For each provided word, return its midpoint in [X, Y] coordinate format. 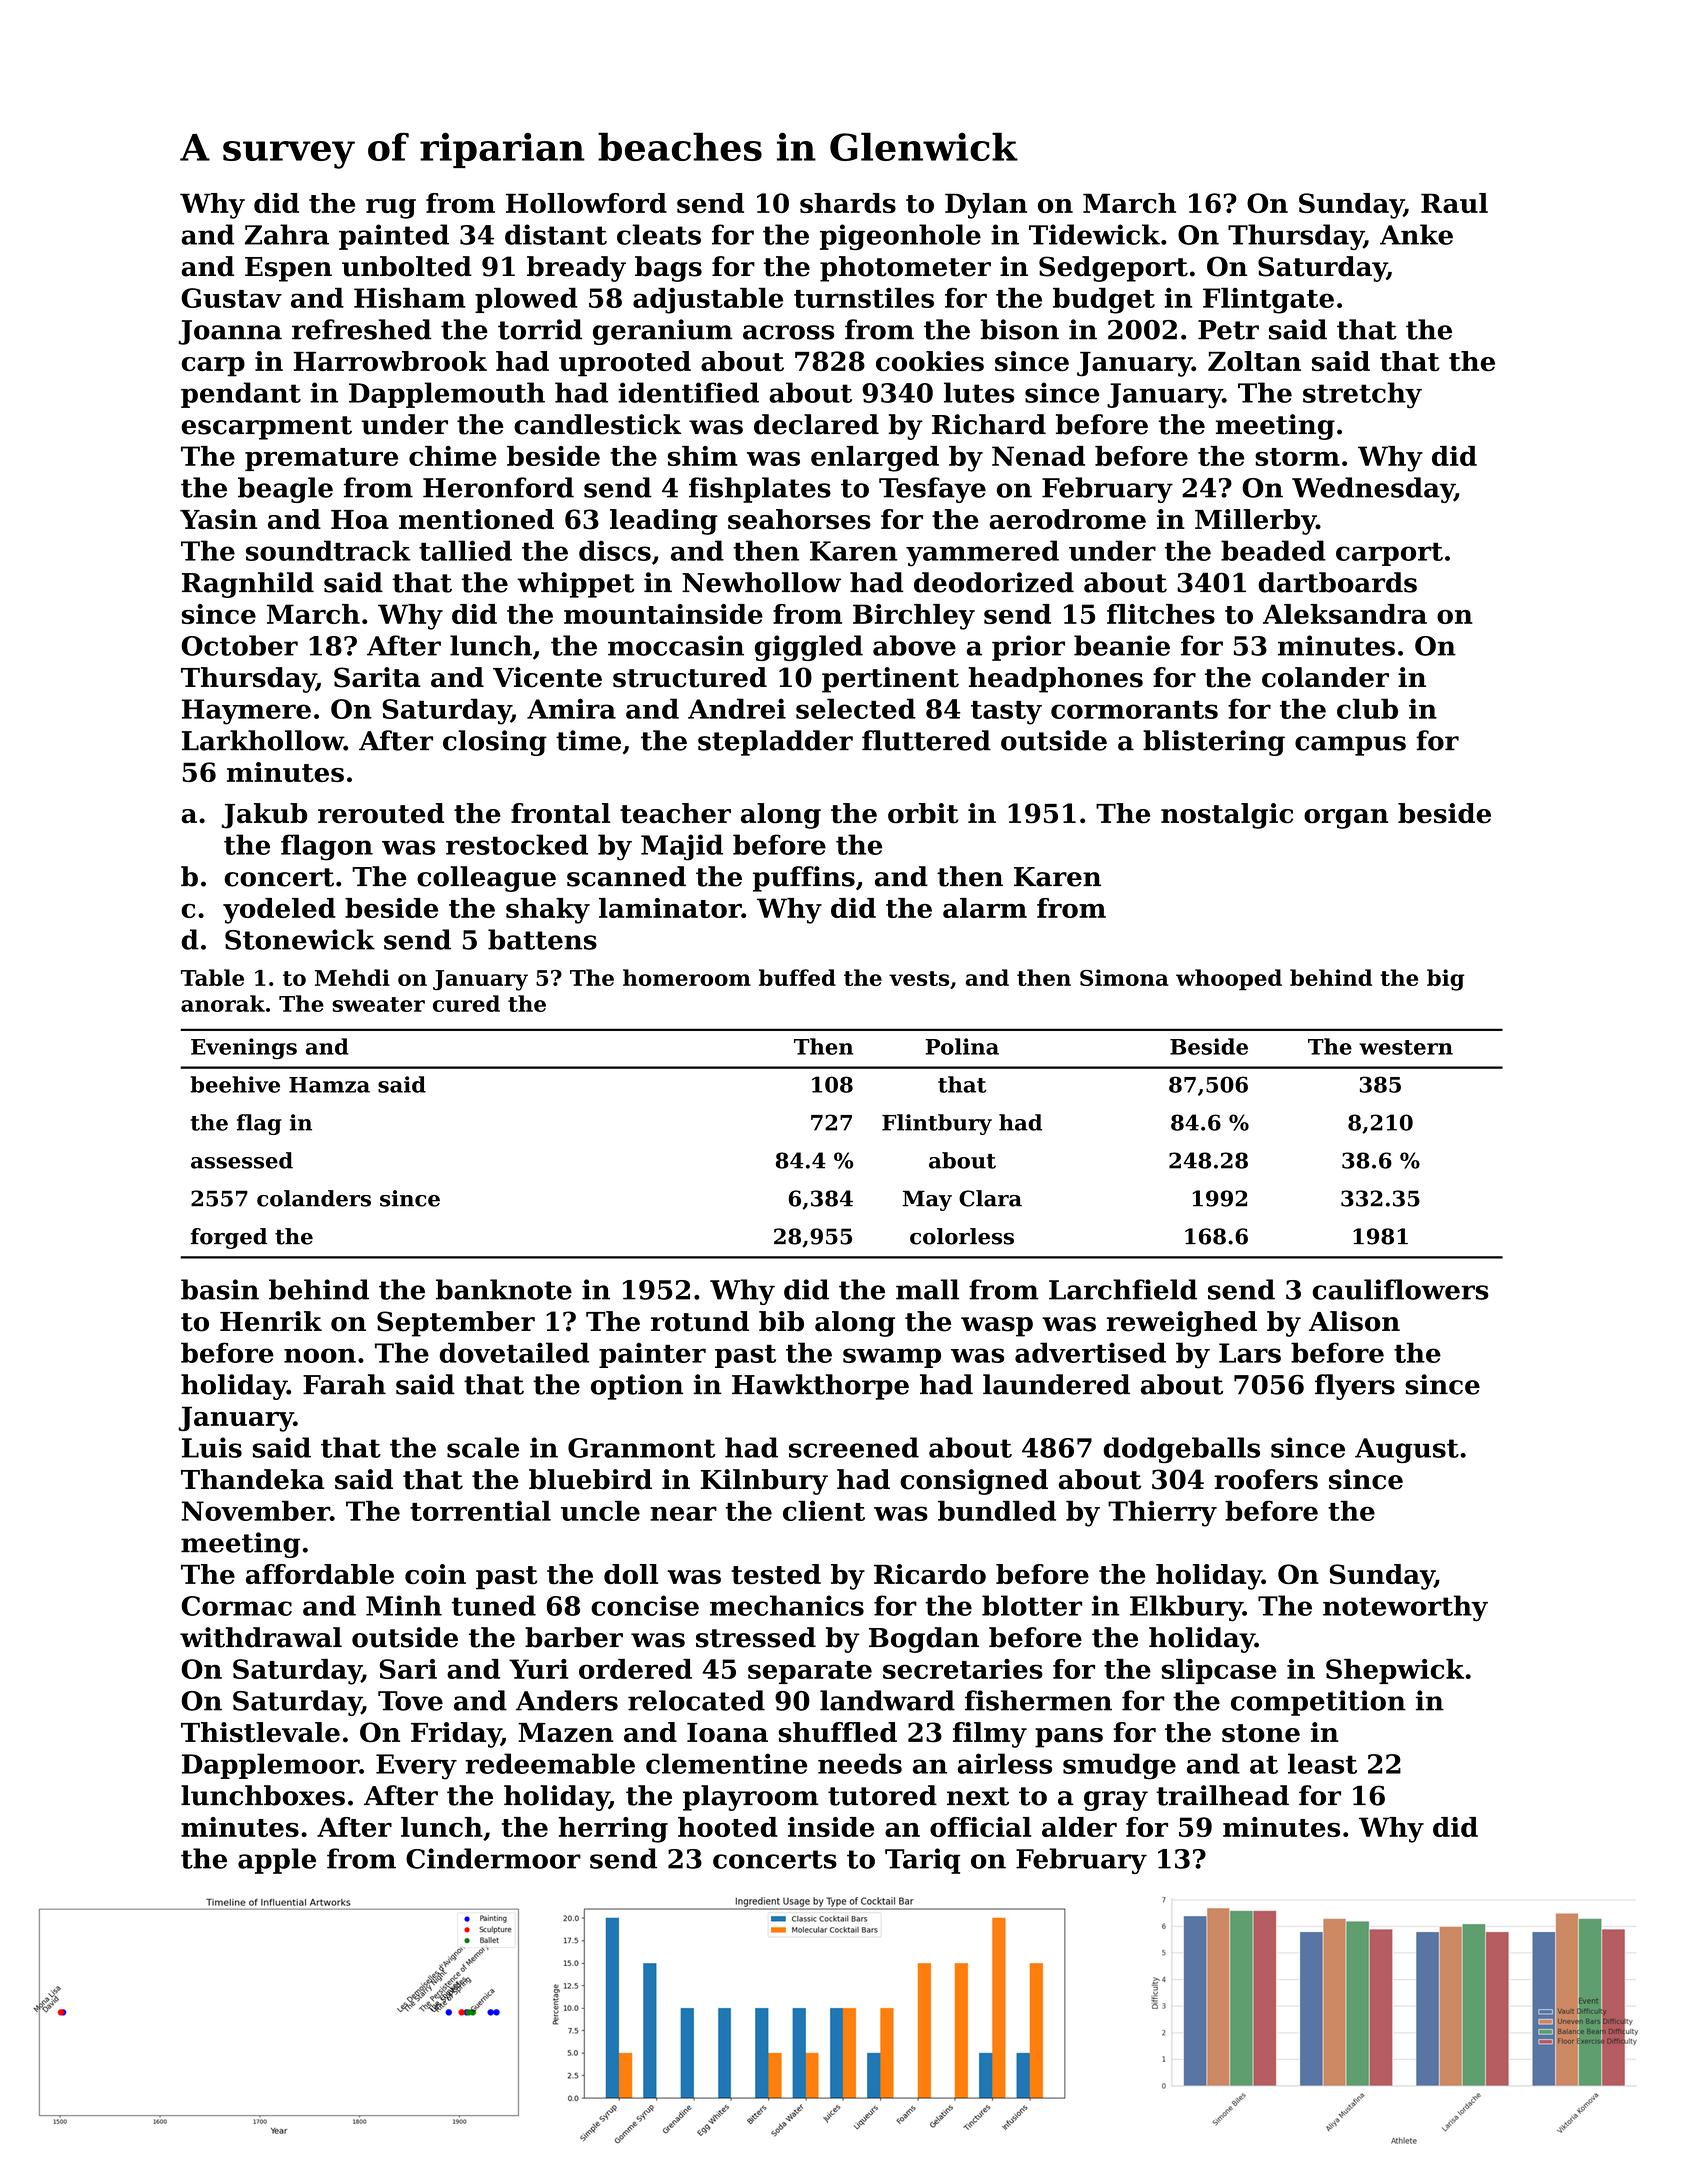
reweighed [1182, 1324]
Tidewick [1094, 234]
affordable [320, 1574]
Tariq [922, 1861]
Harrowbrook [390, 361]
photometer [905, 269]
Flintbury [937, 1124]
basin [220, 1289]
